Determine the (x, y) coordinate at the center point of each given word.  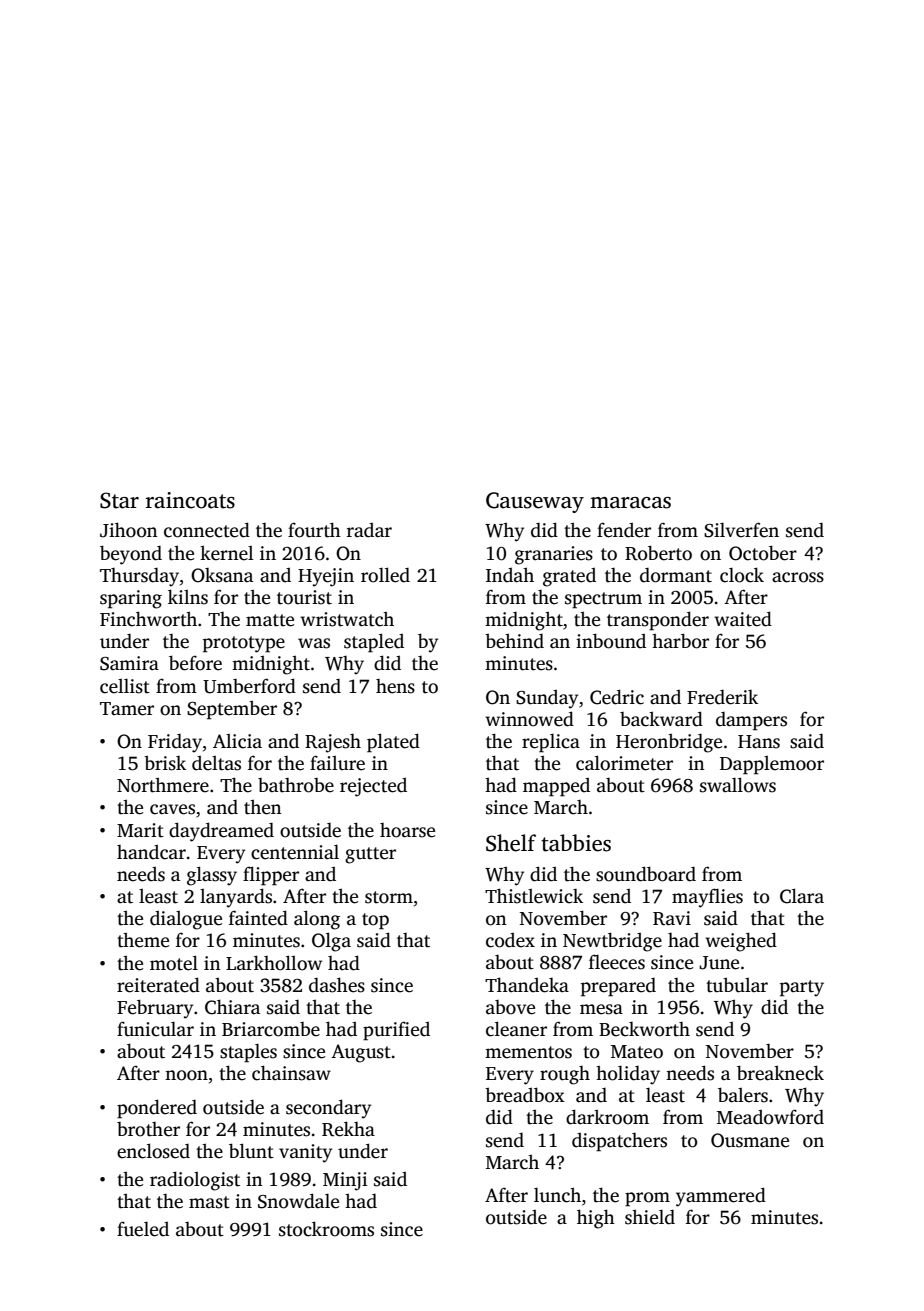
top (375, 921)
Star (119, 500)
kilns (188, 597)
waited (743, 619)
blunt (251, 1151)
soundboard (646, 874)
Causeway (535, 502)
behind (514, 641)
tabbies (576, 843)
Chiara (232, 1007)
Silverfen (741, 530)
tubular (737, 985)
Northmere (163, 785)
